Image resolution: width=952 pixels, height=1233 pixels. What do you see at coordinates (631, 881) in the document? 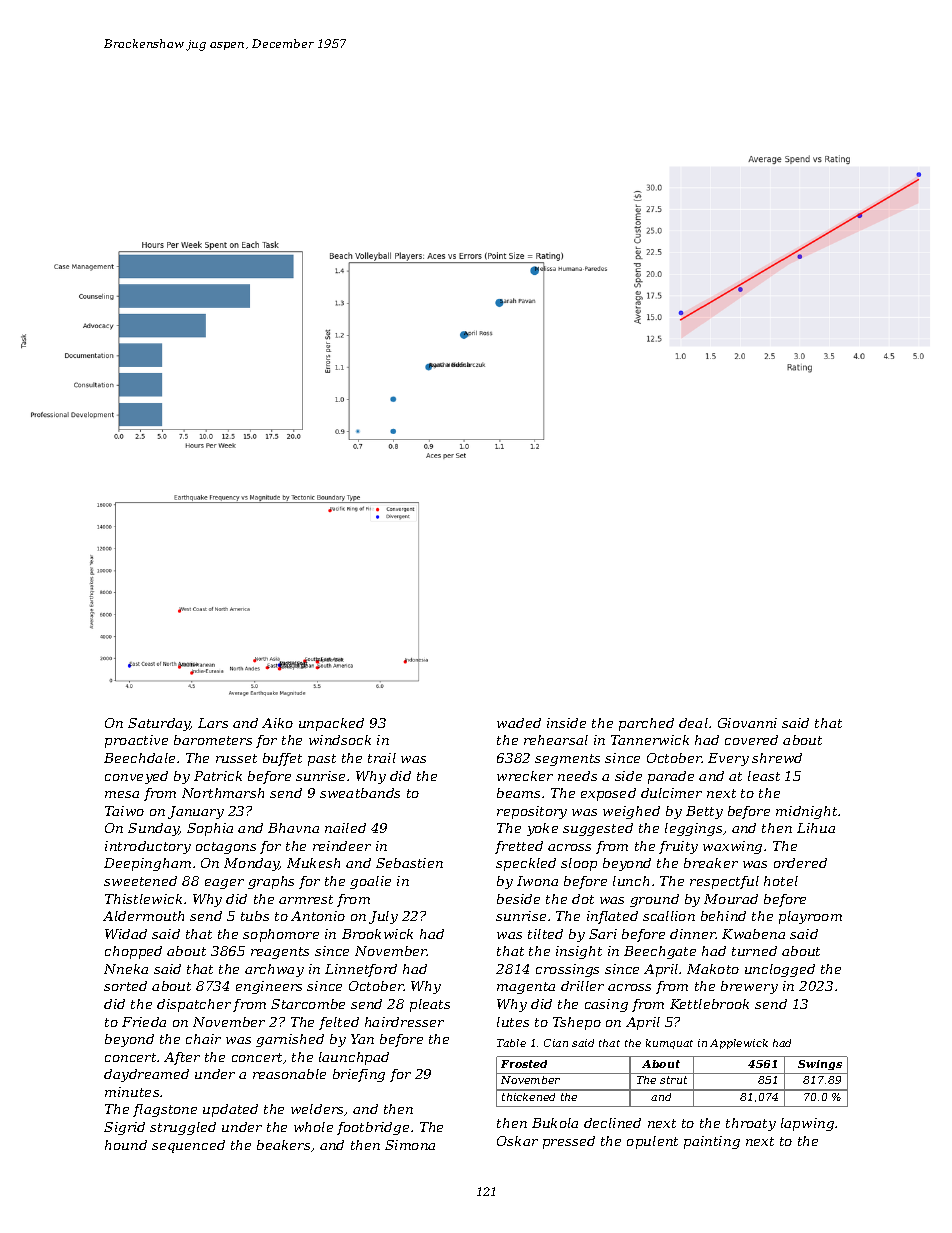
I see `lunch` at bounding box center [631, 881].
